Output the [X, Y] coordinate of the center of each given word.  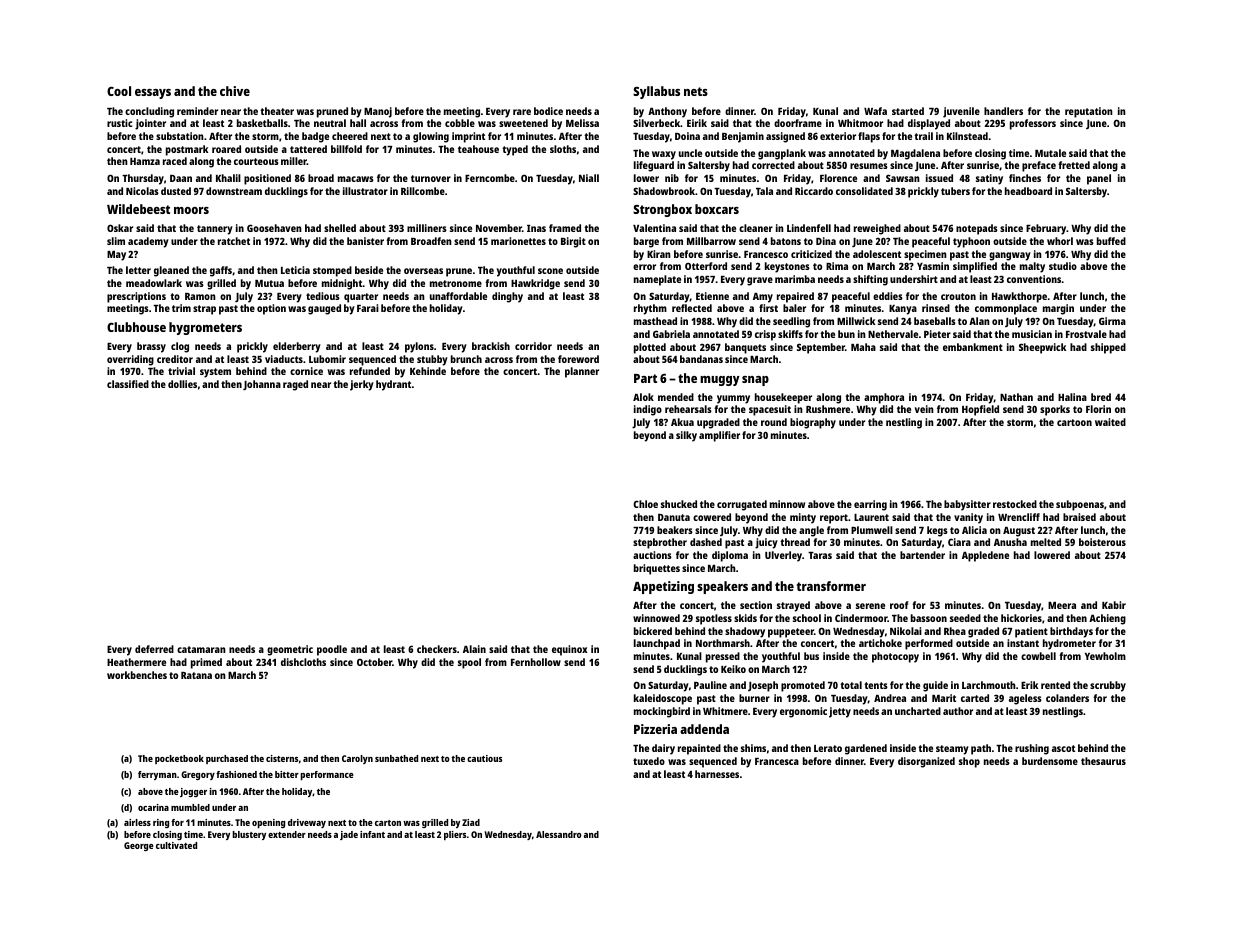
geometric [290, 650]
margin [1058, 309]
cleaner [756, 228]
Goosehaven [274, 228]
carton [388, 823]
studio [1063, 266]
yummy [733, 399]
